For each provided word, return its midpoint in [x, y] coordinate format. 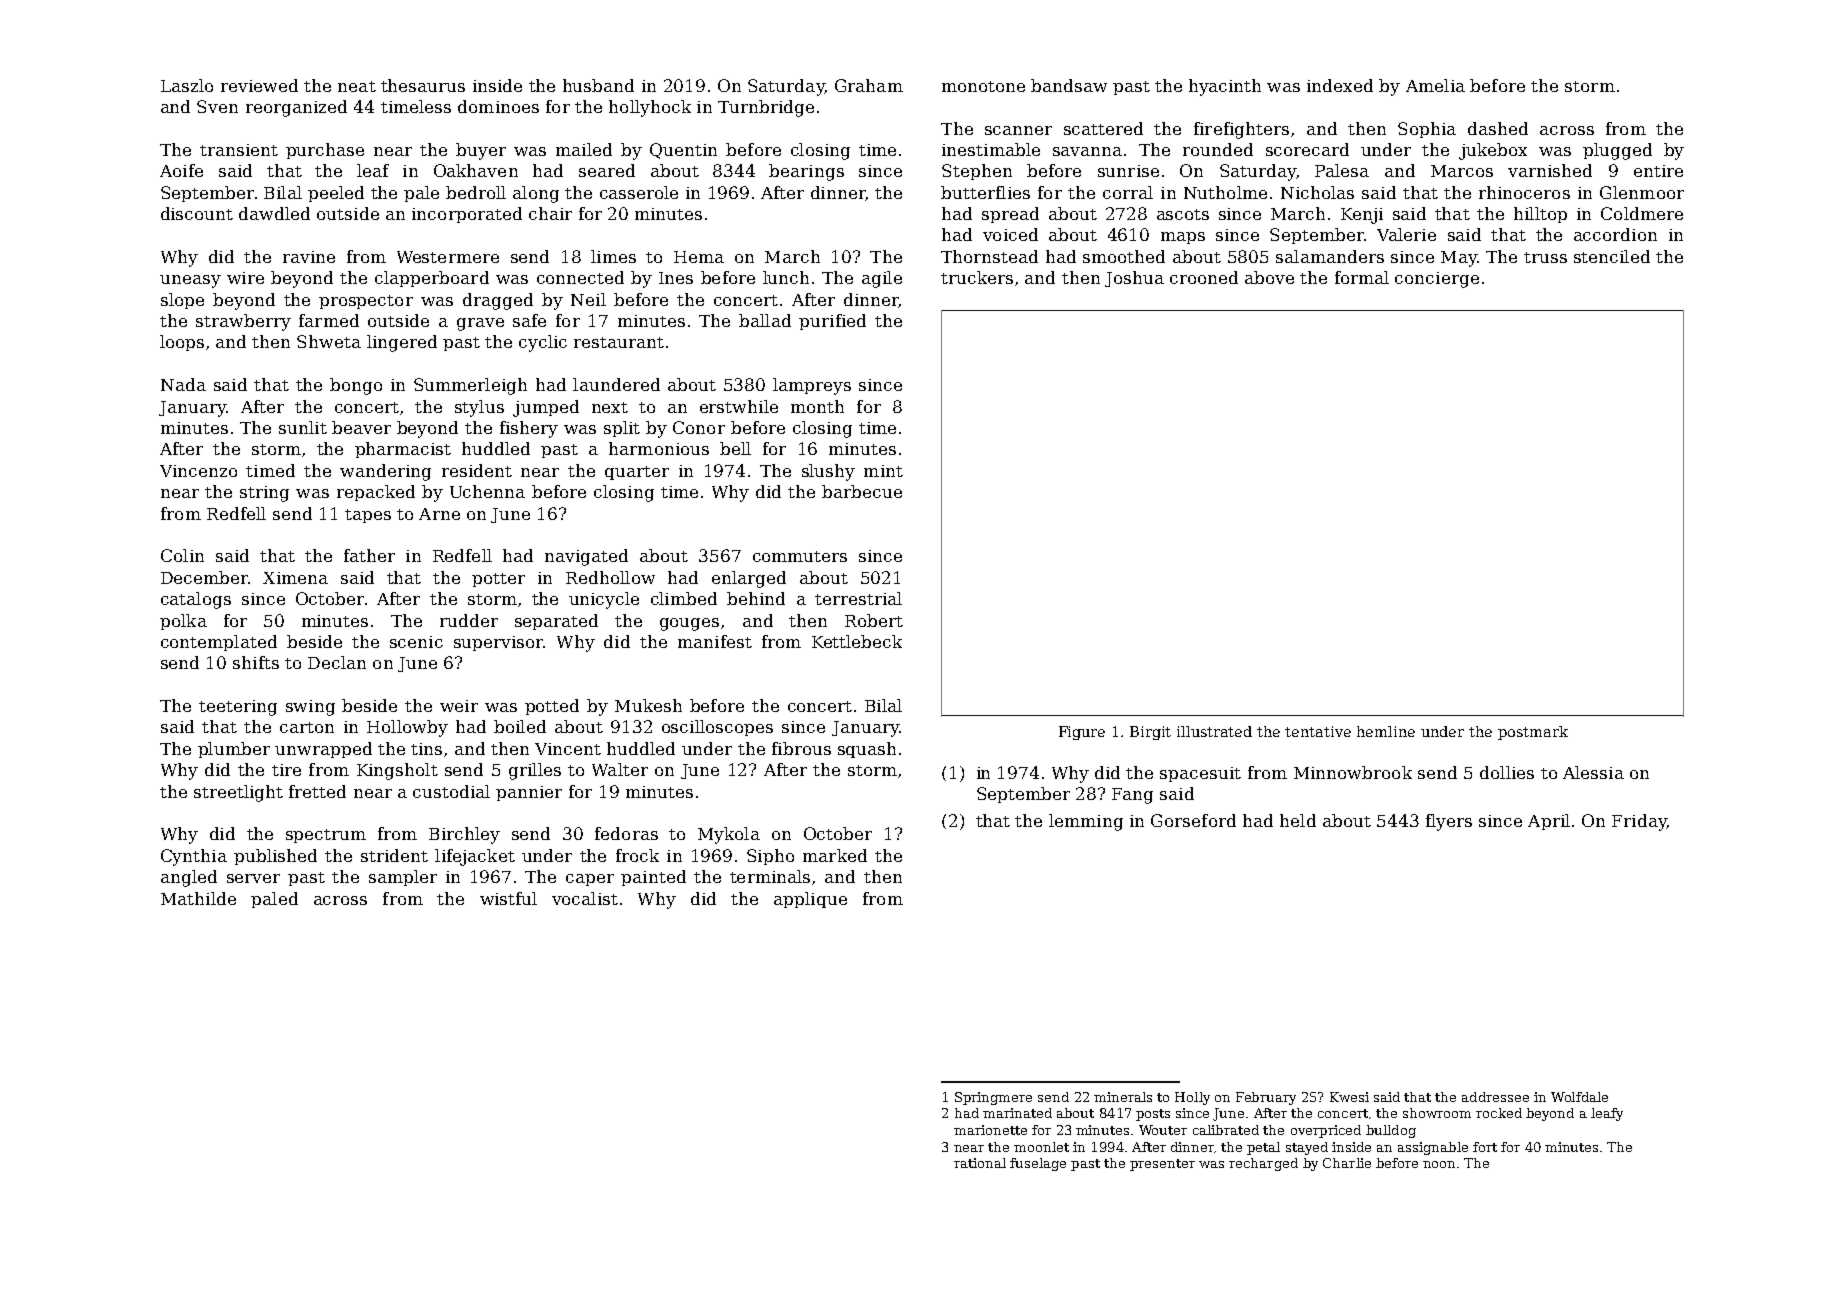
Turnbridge [766, 108]
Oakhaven [476, 170]
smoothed [1124, 256]
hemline [1386, 731]
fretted [317, 791]
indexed [1340, 85]
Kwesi [1349, 1097]
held [1298, 820]
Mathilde [198, 898]
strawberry [243, 322]
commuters [800, 556]
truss [1545, 257]
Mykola [729, 835]
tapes [368, 516]
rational [980, 1163]
